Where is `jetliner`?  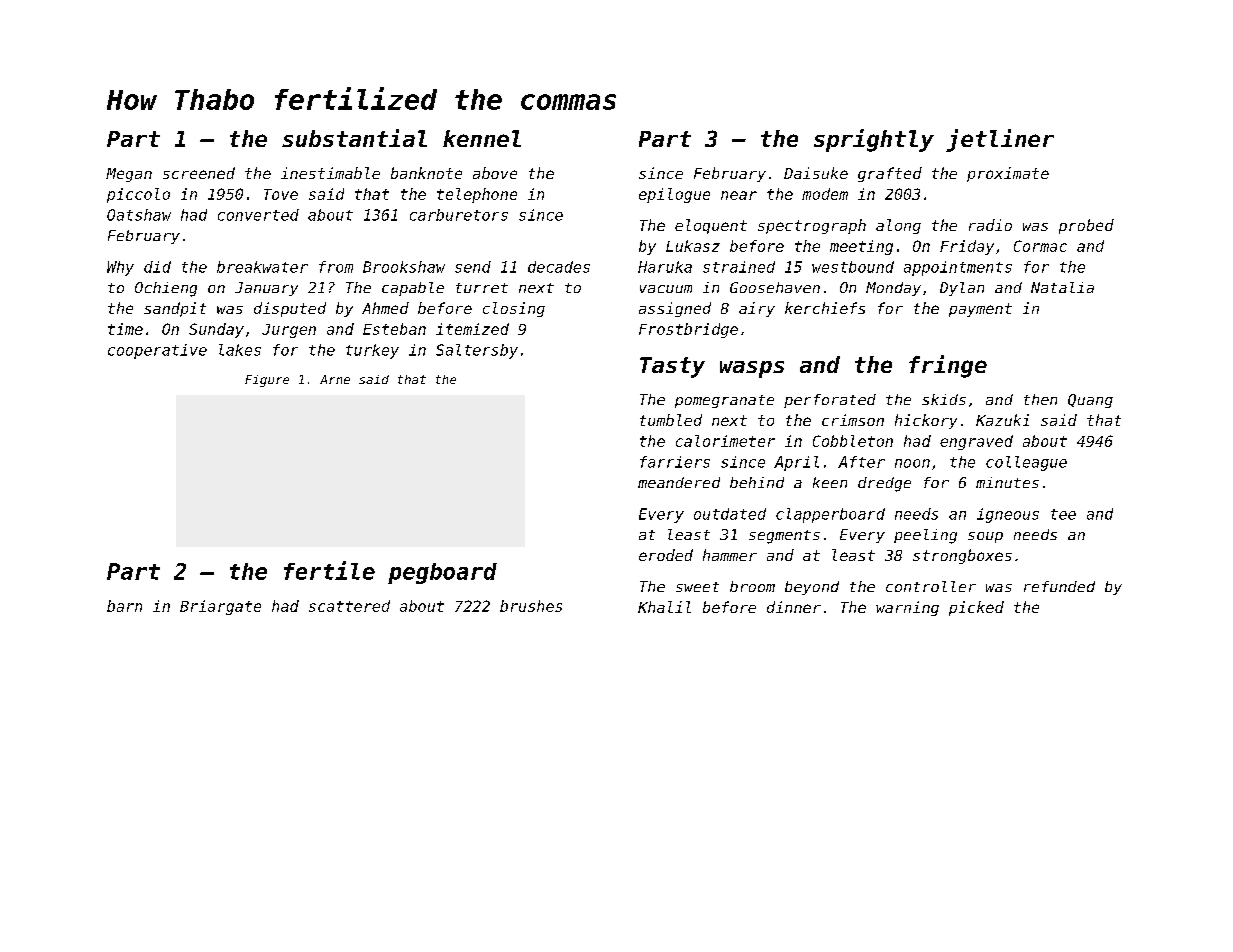 jetliner is located at coordinates (1000, 140).
